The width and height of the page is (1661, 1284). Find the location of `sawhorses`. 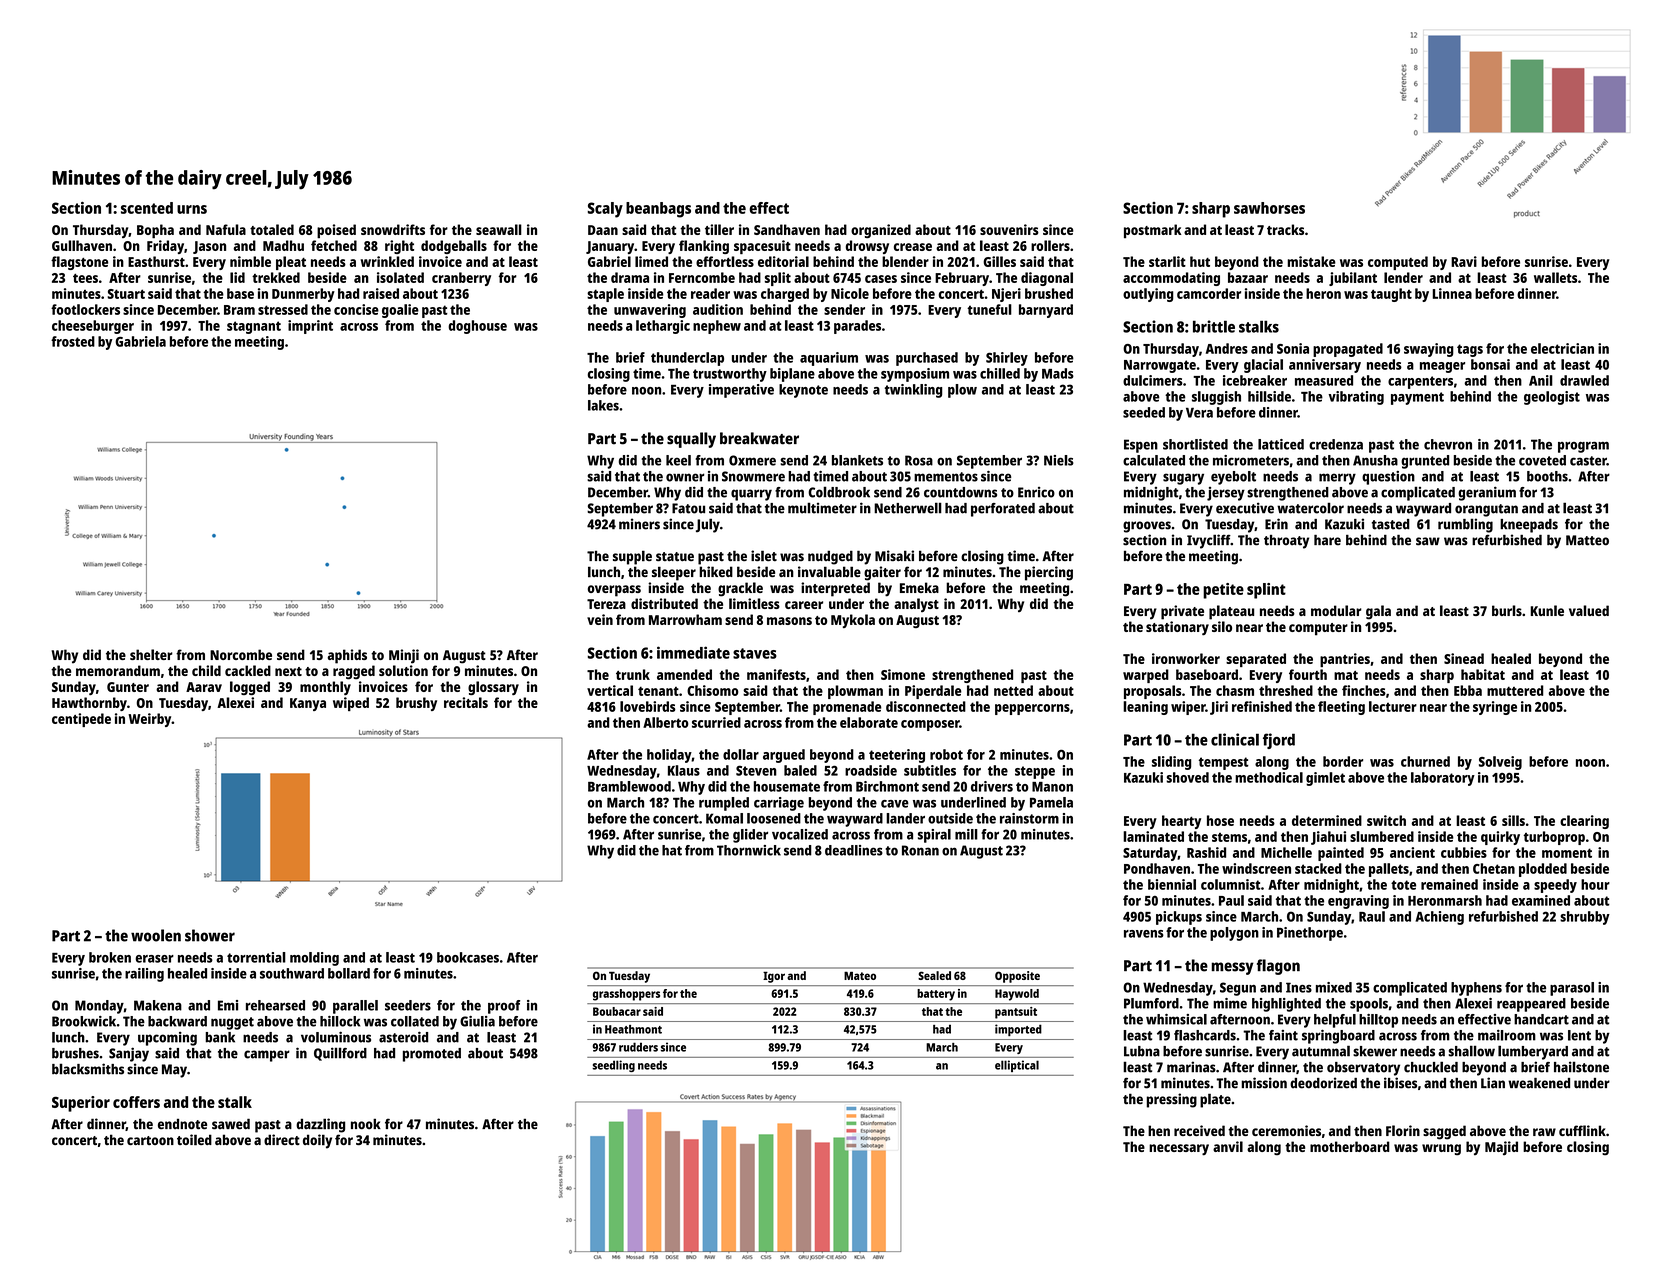

sawhorses is located at coordinates (1269, 208).
